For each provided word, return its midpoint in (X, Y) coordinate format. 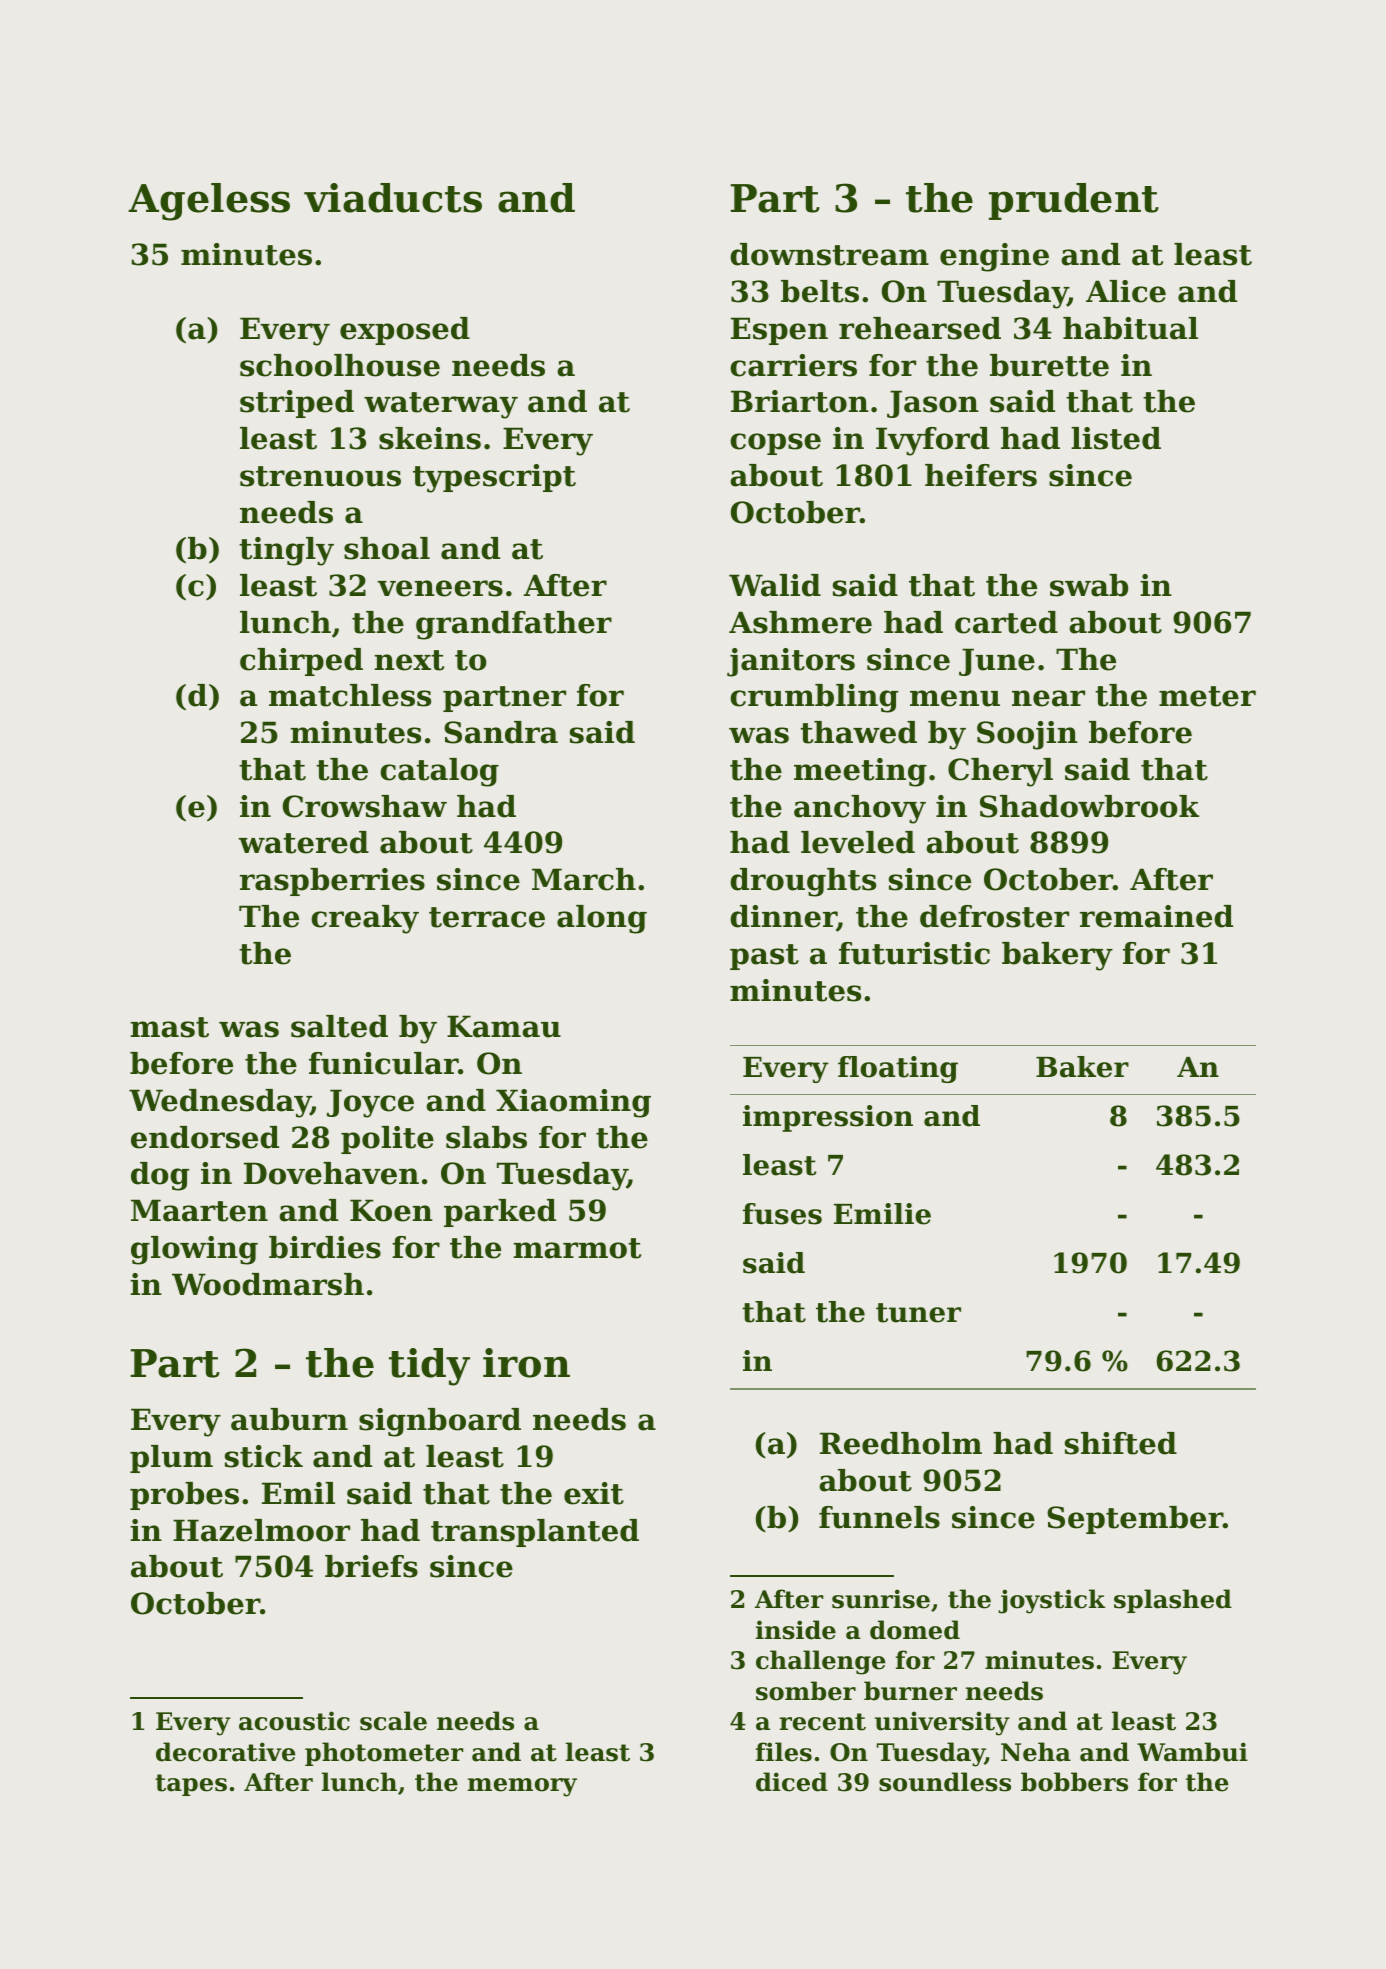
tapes (191, 1785)
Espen (779, 331)
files (784, 1752)
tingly (286, 551)
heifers (981, 475)
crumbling (814, 698)
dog (160, 1176)
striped (297, 404)
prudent (1074, 201)
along (602, 919)
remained (1156, 916)
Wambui (1192, 1752)
